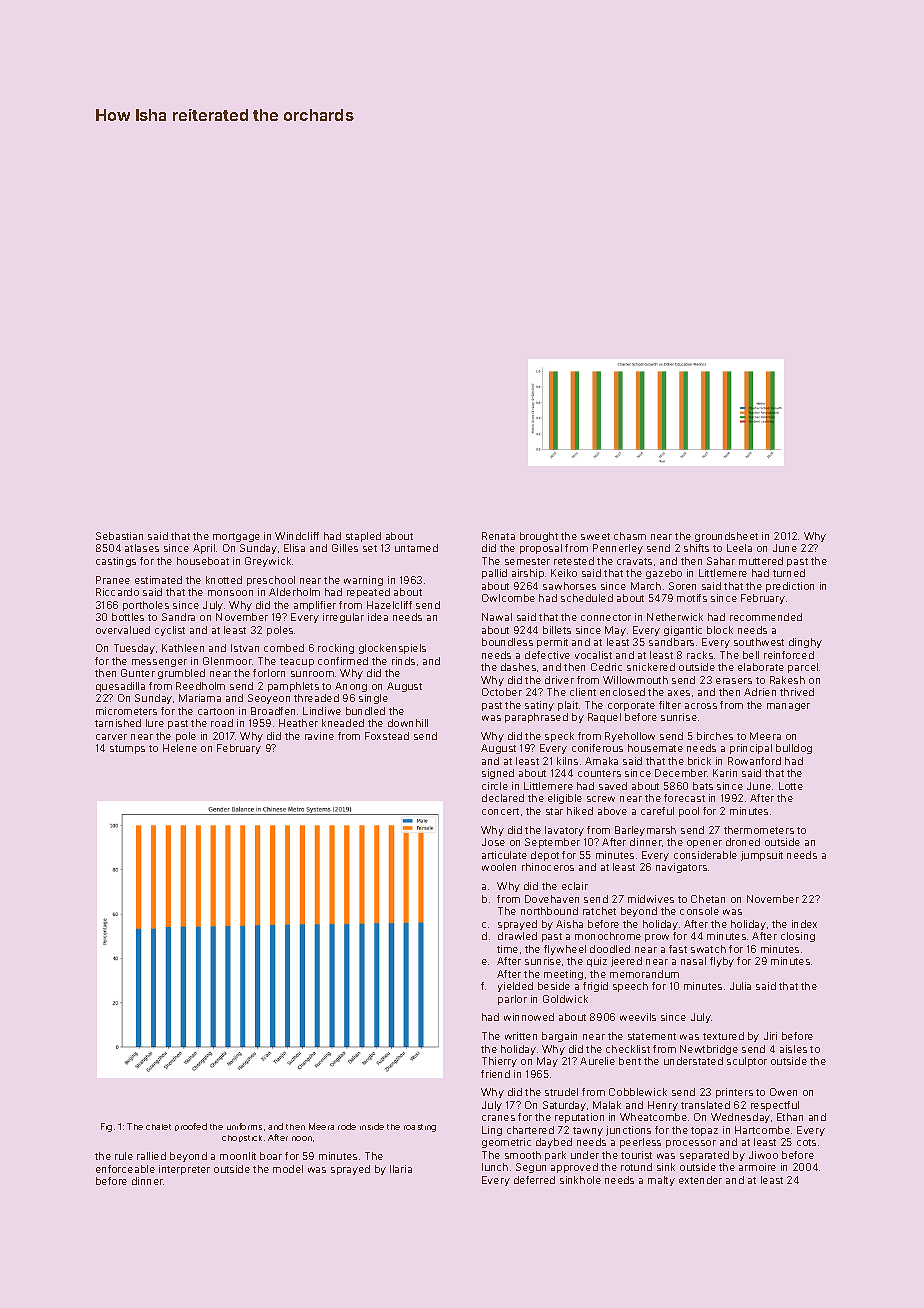 This screenshot has width=924, height=1308. Describe the element at coordinates (806, 1142) in the screenshot. I see `cots` at that location.
